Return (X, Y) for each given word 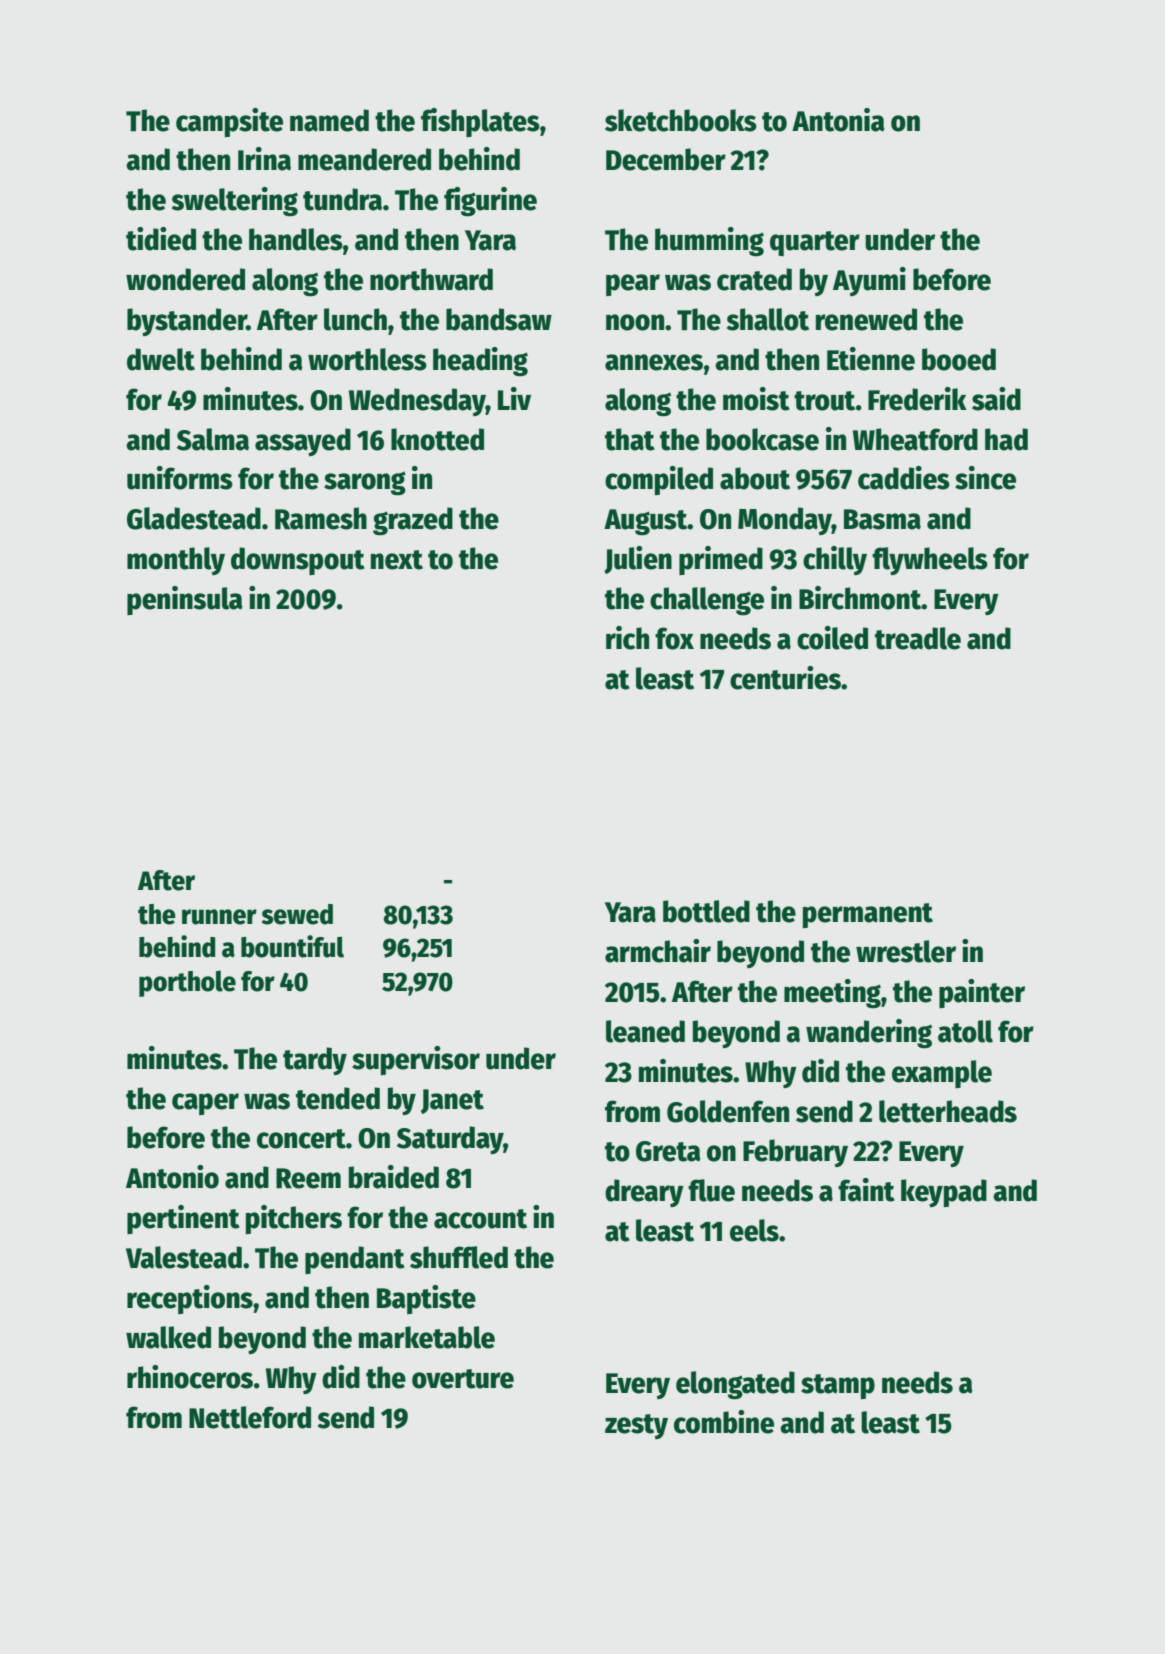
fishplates (480, 122)
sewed (297, 914)
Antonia (838, 120)
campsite (229, 122)
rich (627, 638)
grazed (413, 521)
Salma (213, 439)
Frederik (917, 399)
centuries (785, 678)
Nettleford (250, 1417)
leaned (645, 1031)
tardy (315, 1061)
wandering (869, 1034)
